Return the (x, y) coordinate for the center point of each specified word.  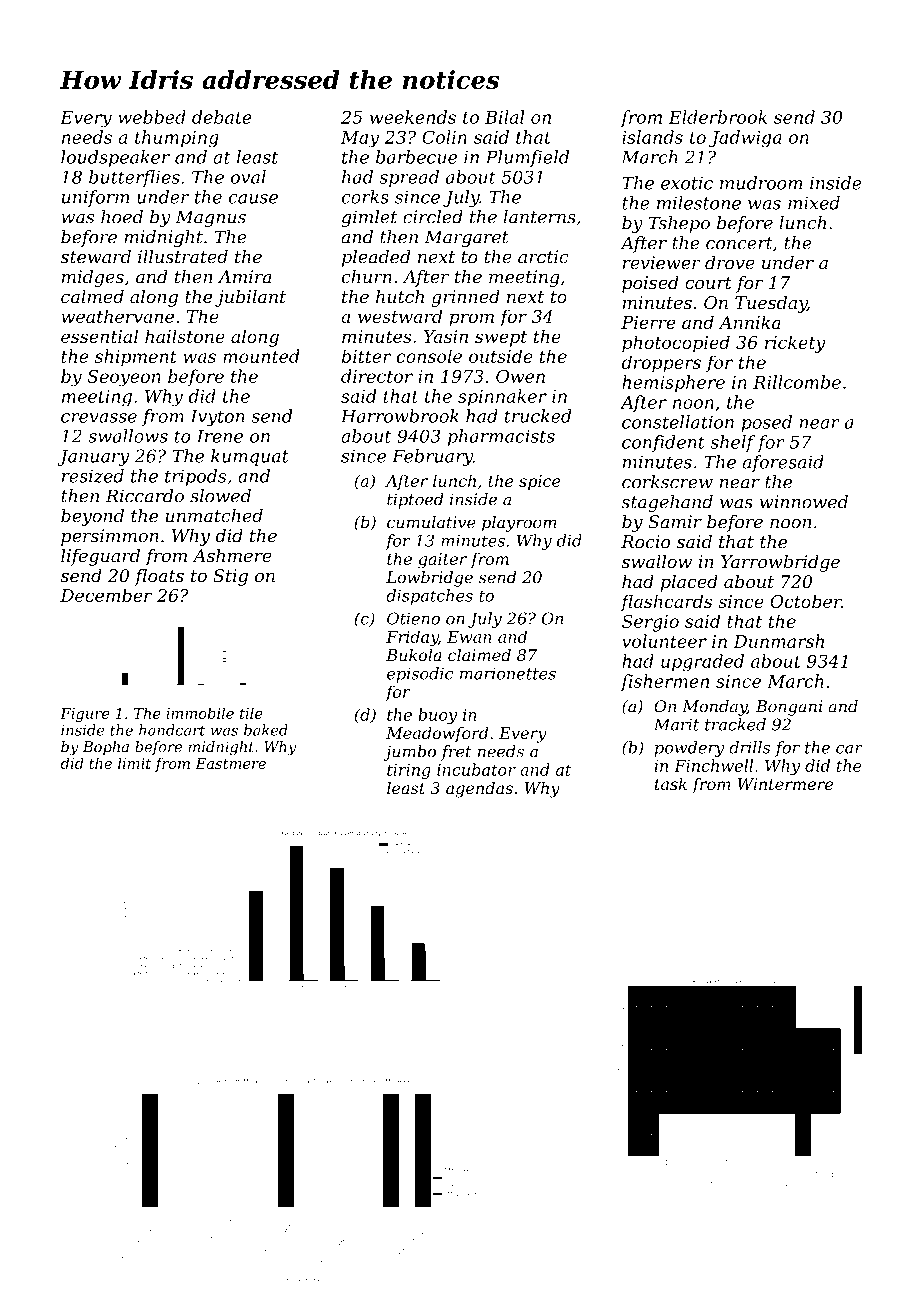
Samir (675, 522)
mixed (814, 203)
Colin (444, 137)
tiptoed (415, 501)
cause (253, 199)
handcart (172, 730)
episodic (420, 675)
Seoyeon (124, 378)
